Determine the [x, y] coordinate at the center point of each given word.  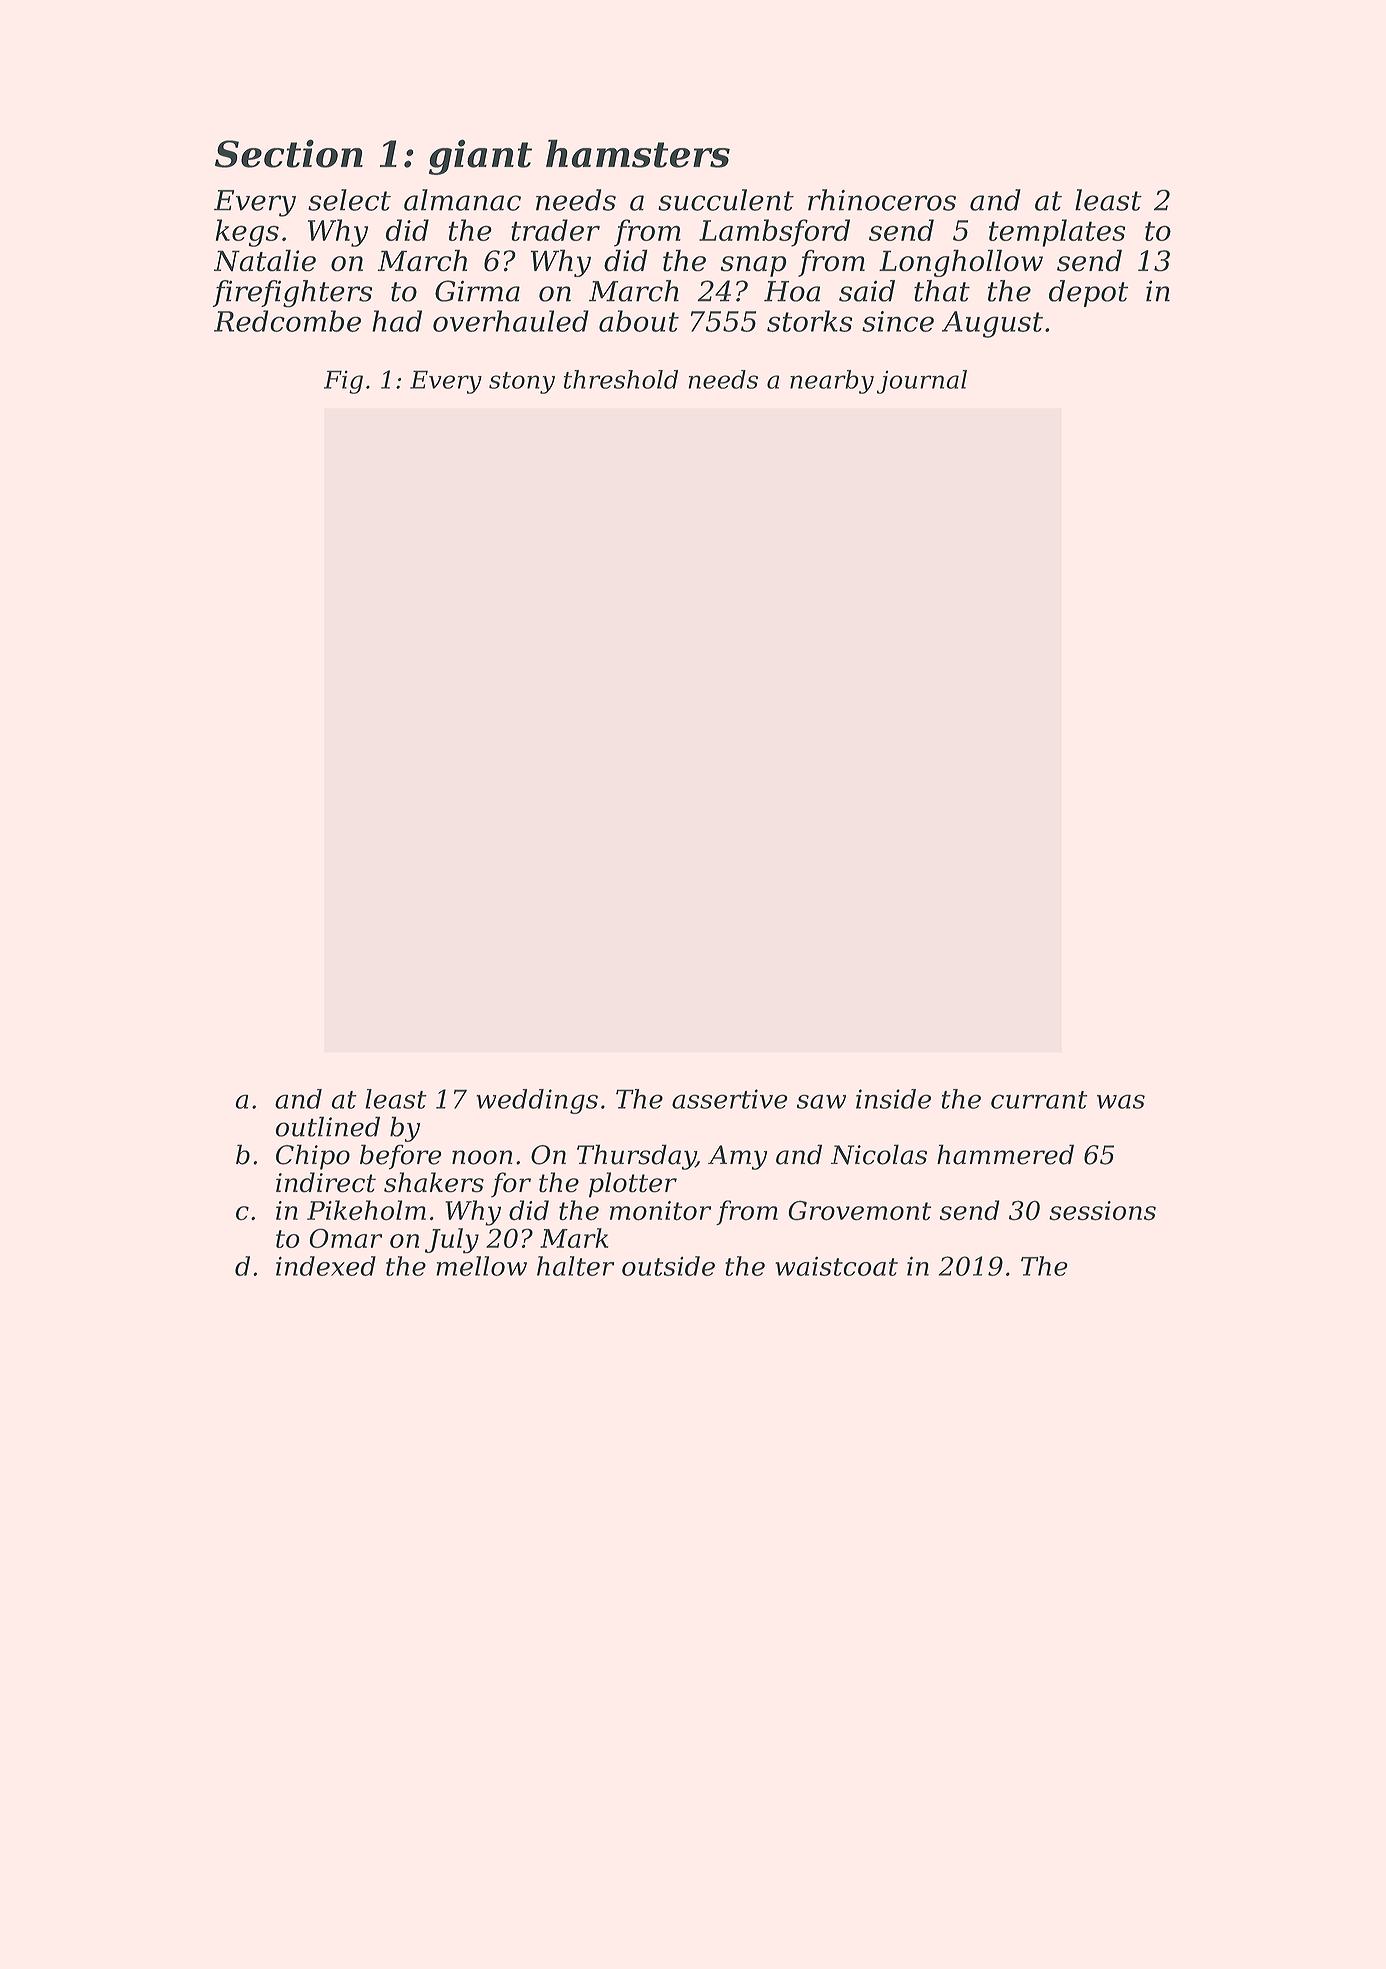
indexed [326, 1266]
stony [522, 383]
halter [575, 1266]
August [992, 324]
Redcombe [287, 321]
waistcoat [836, 1266]
